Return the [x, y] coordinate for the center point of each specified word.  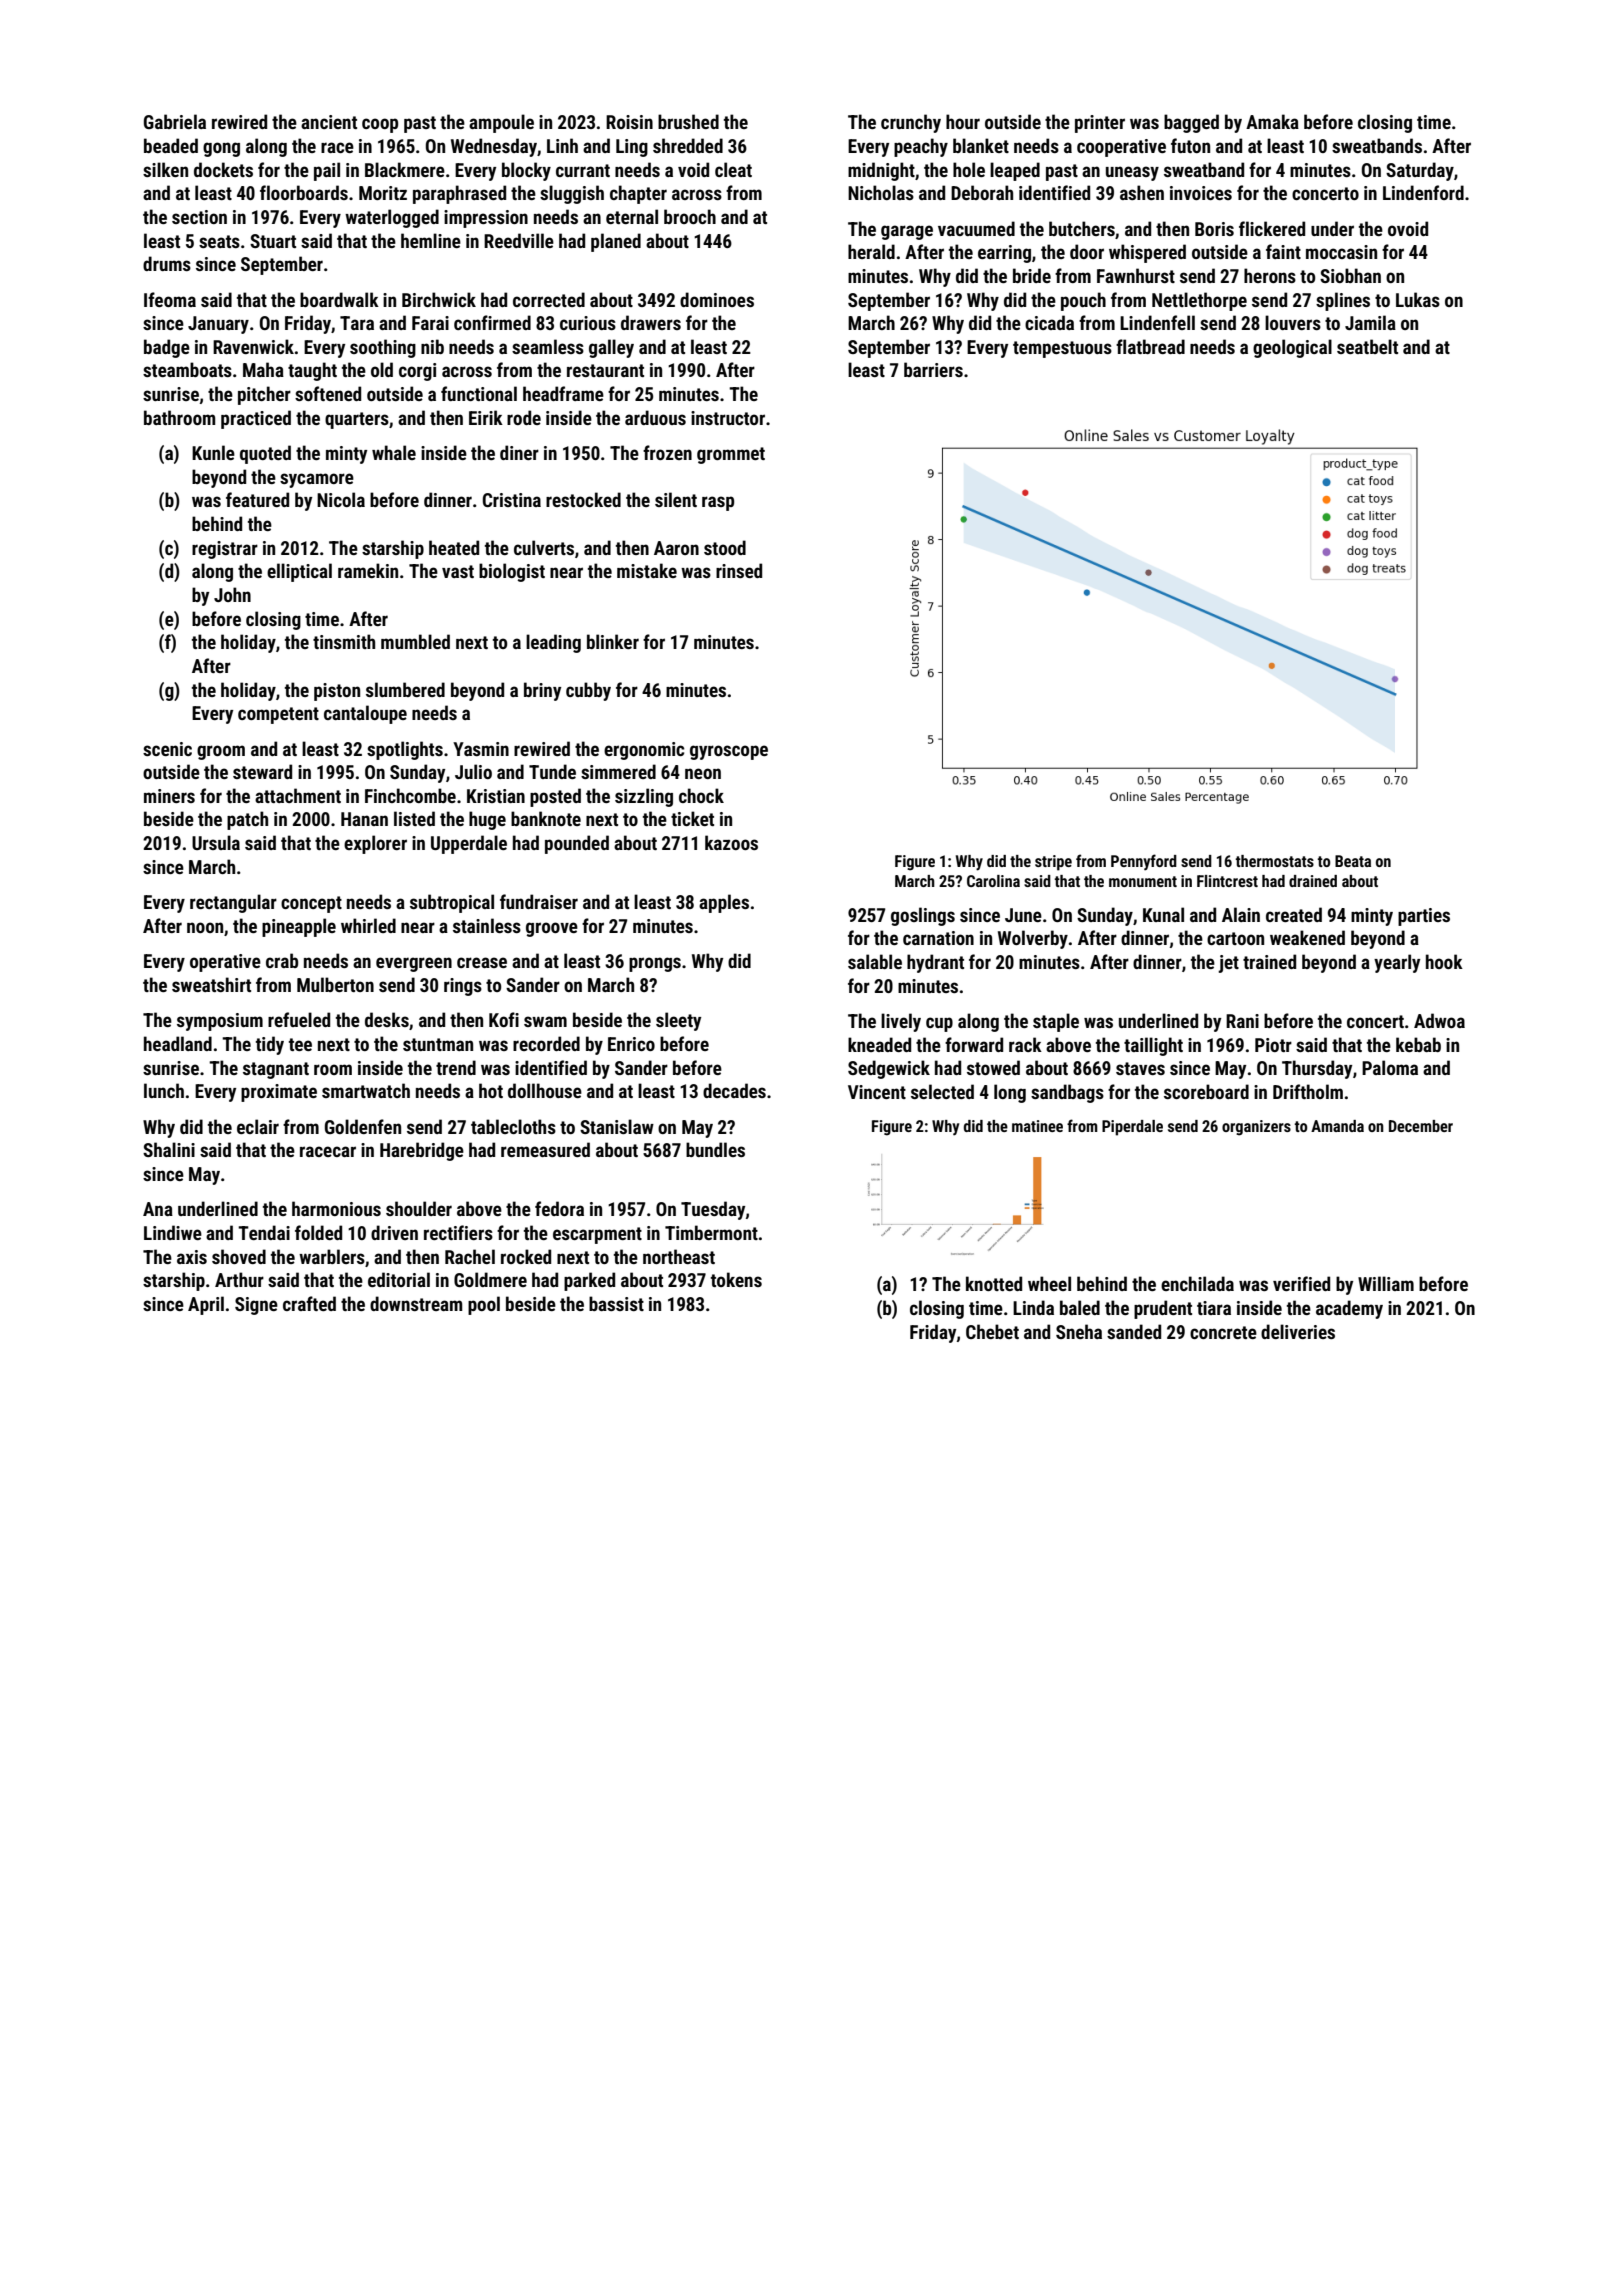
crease [482, 962]
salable [875, 961]
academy [1349, 1309]
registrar [225, 550]
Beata [1353, 861]
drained [1313, 881]
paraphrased [459, 194]
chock [701, 795]
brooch [690, 216]
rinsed [739, 570]
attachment [298, 795]
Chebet [992, 1331]
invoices [1201, 193]
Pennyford [1144, 862]
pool [484, 1305]
